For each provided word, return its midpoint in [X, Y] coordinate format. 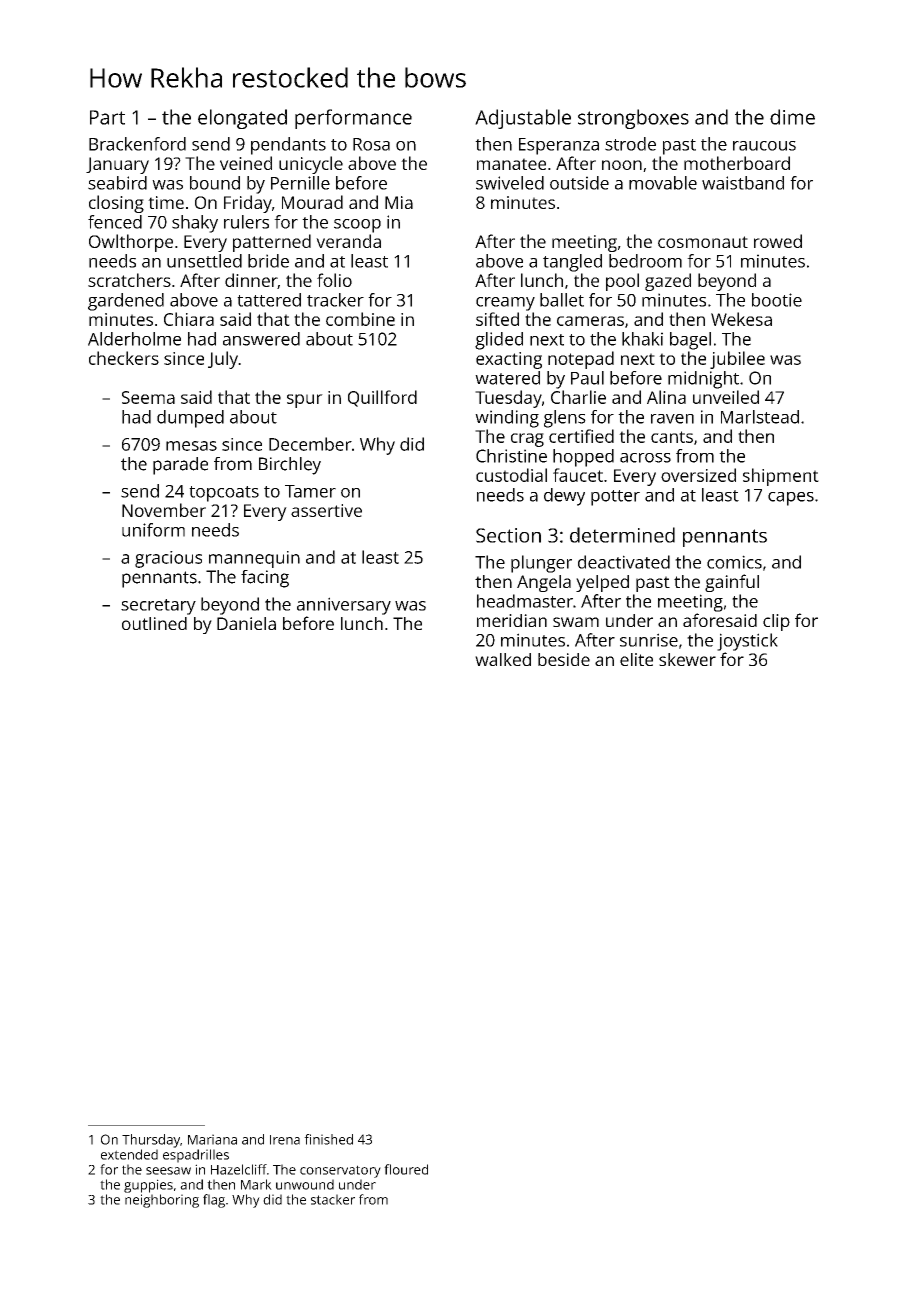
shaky [195, 224]
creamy [505, 304]
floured [406, 1169]
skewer [687, 659]
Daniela [246, 623]
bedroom [645, 261]
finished [328, 1139]
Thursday [151, 1141]
